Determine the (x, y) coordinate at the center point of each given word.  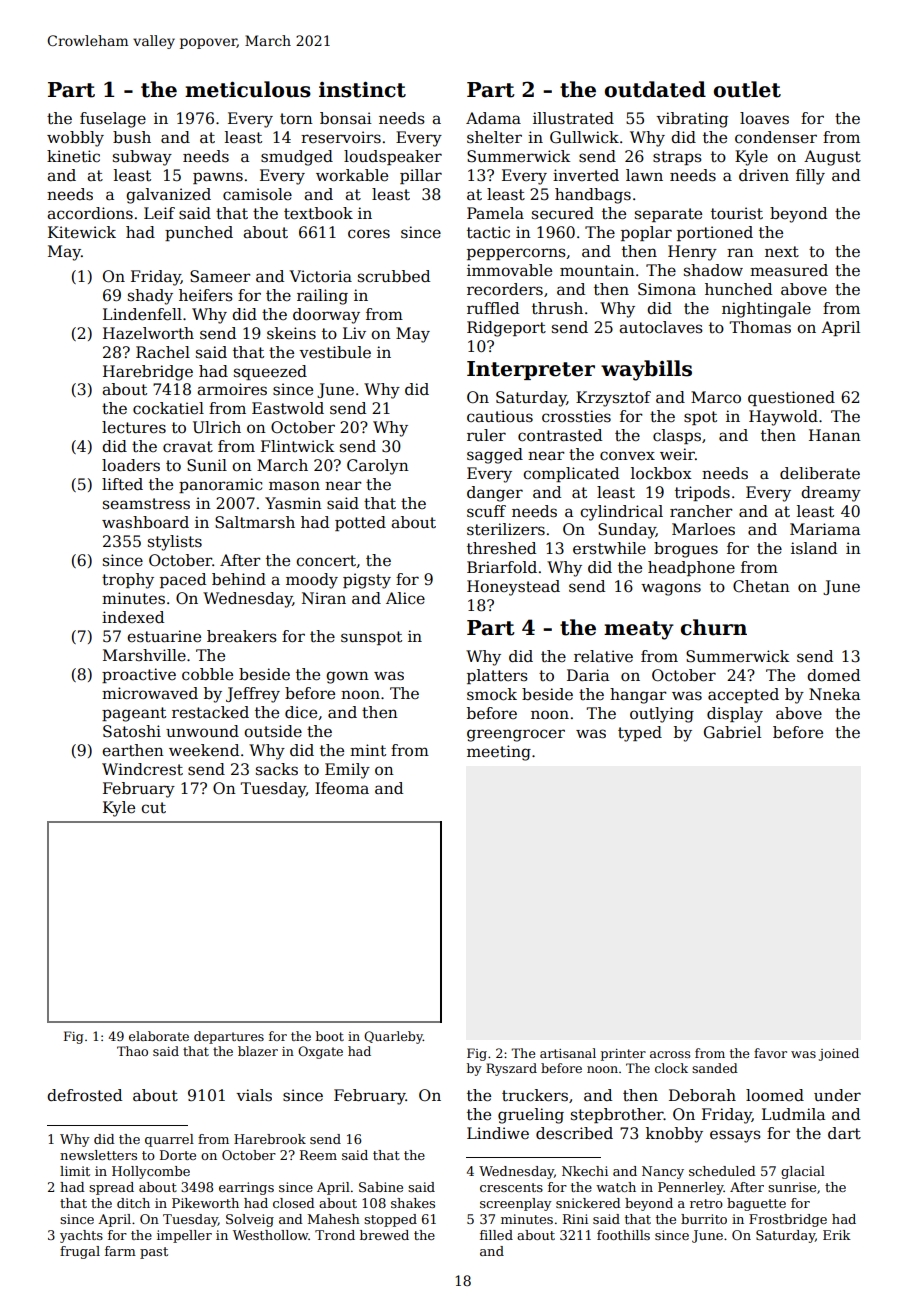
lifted (122, 484)
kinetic (73, 156)
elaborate (159, 1036)
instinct (362, 90)
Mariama (825, 529)
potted (360, 523)
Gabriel (732, 732)
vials (254, 1095)
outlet (747, 89)
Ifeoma (342, 788)
